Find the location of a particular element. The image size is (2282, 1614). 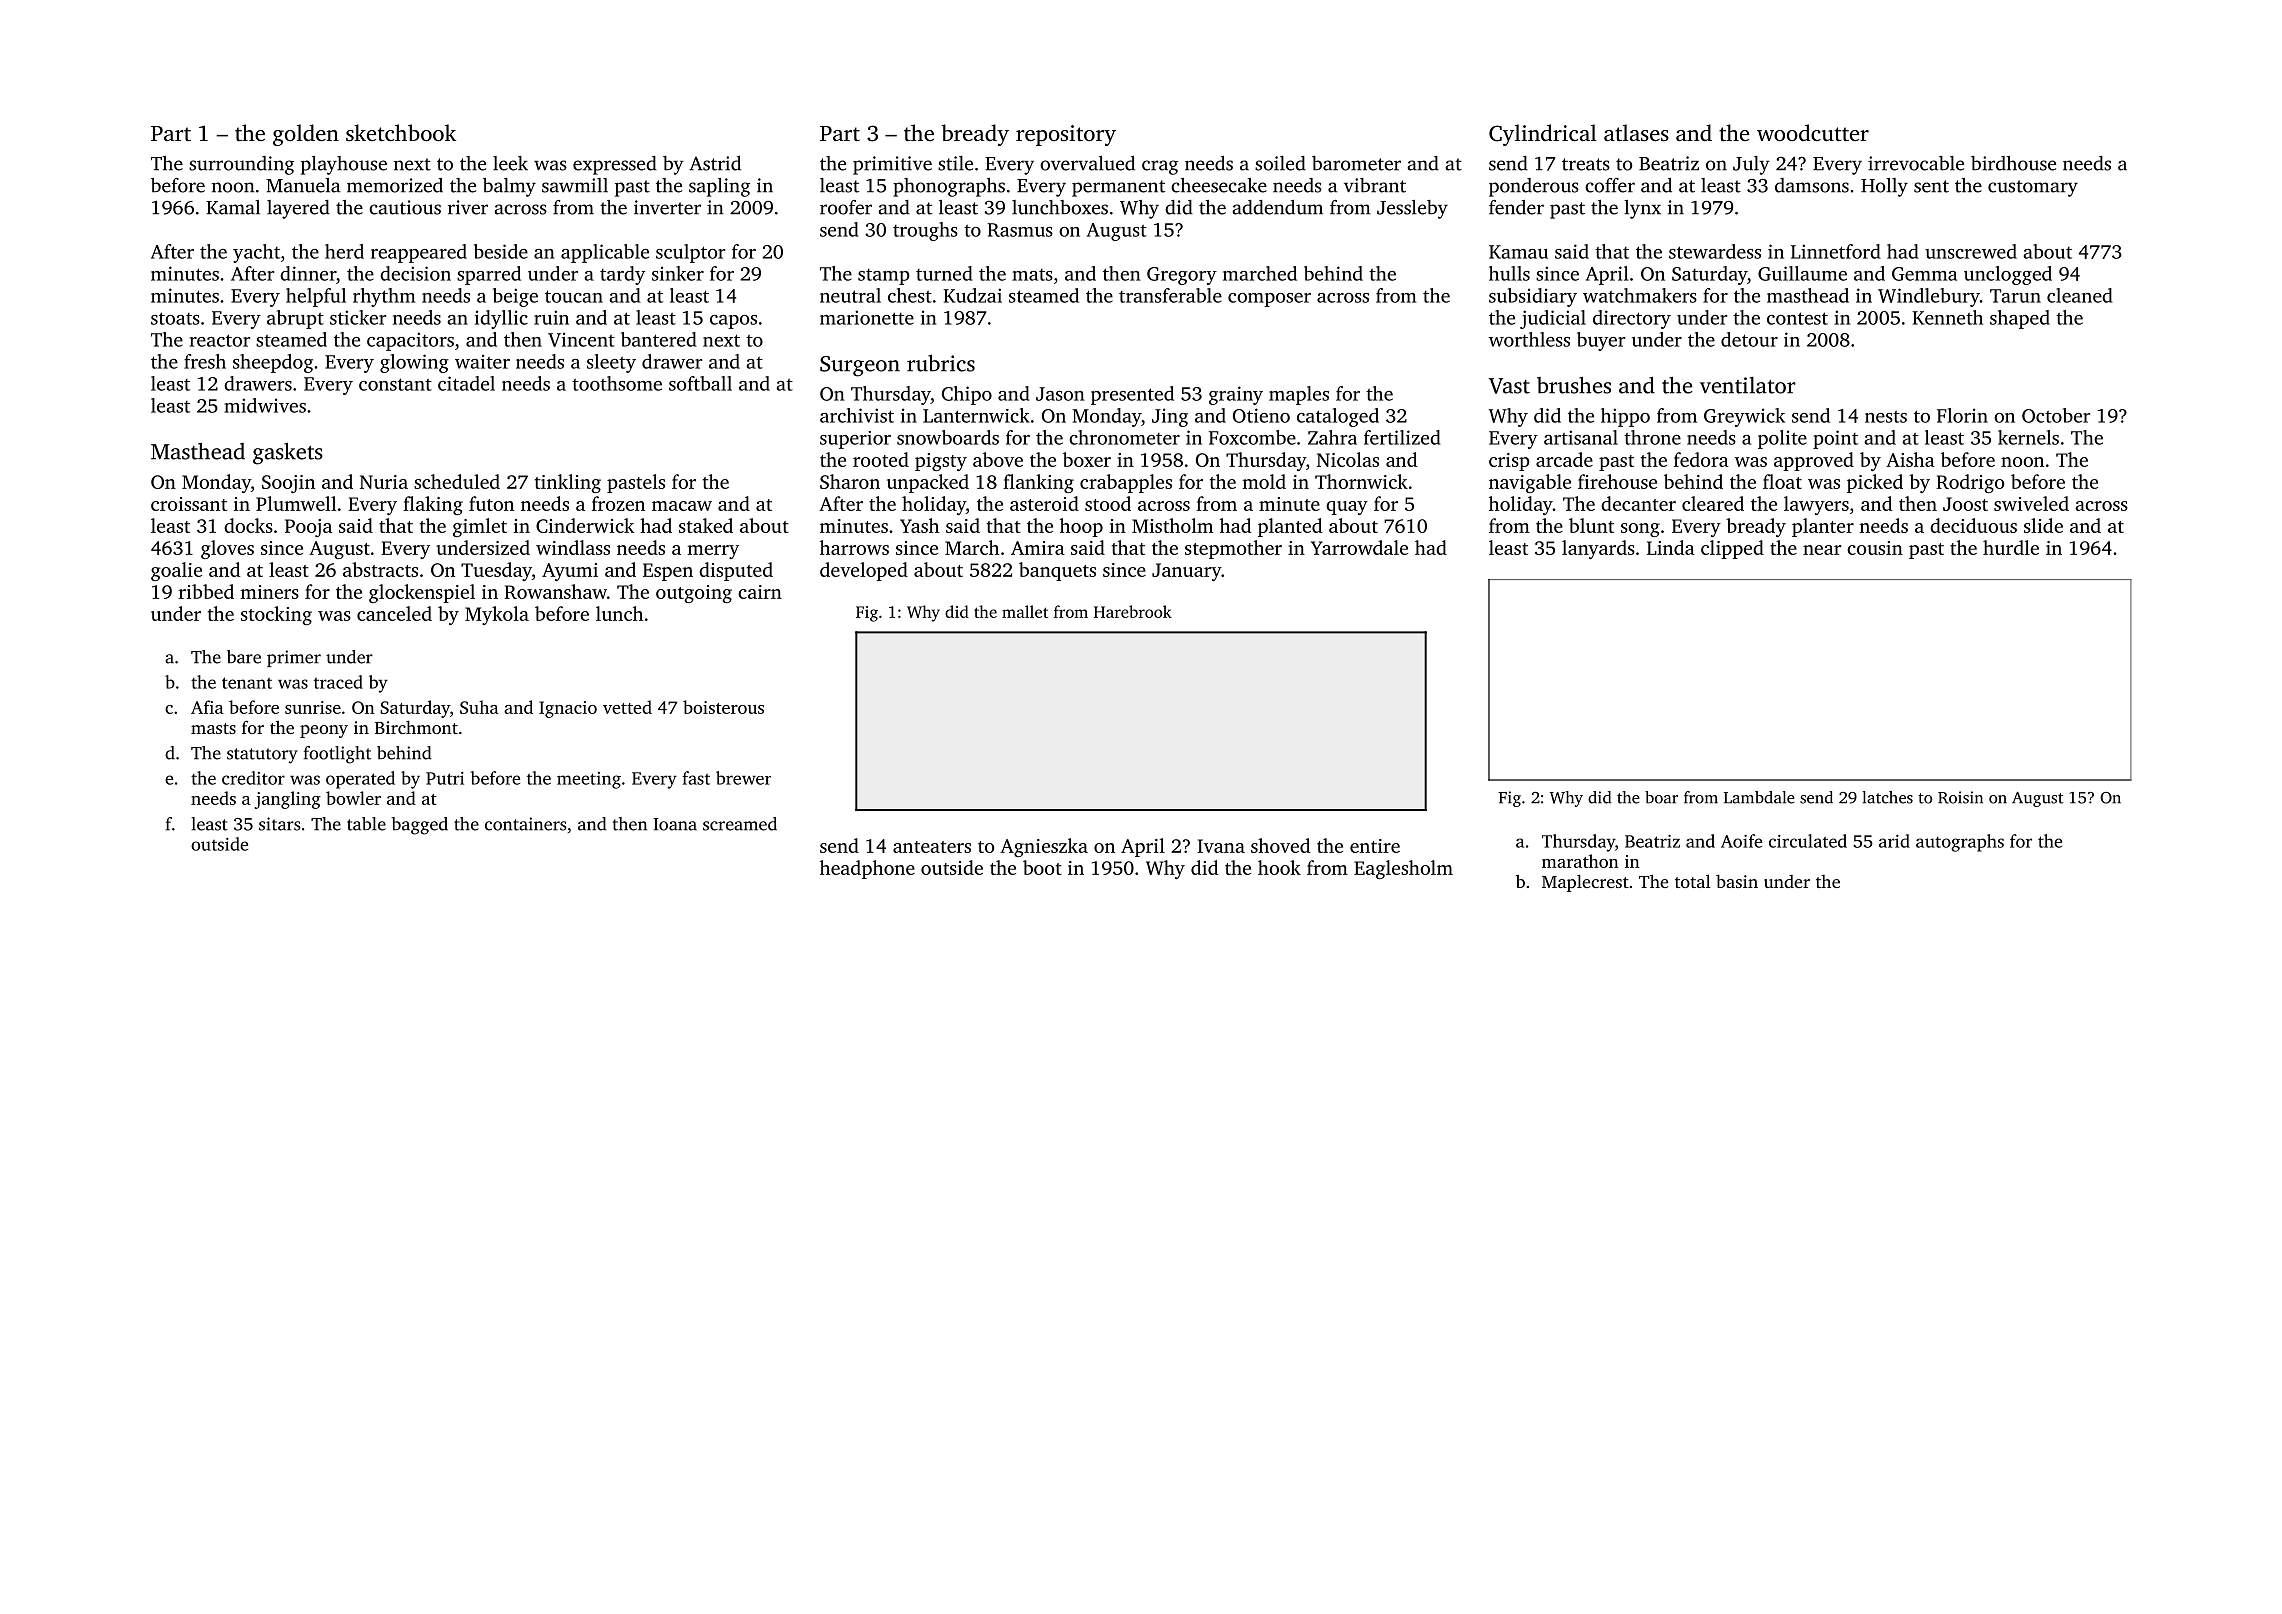

meeting is located at coordinates (589, 780).
